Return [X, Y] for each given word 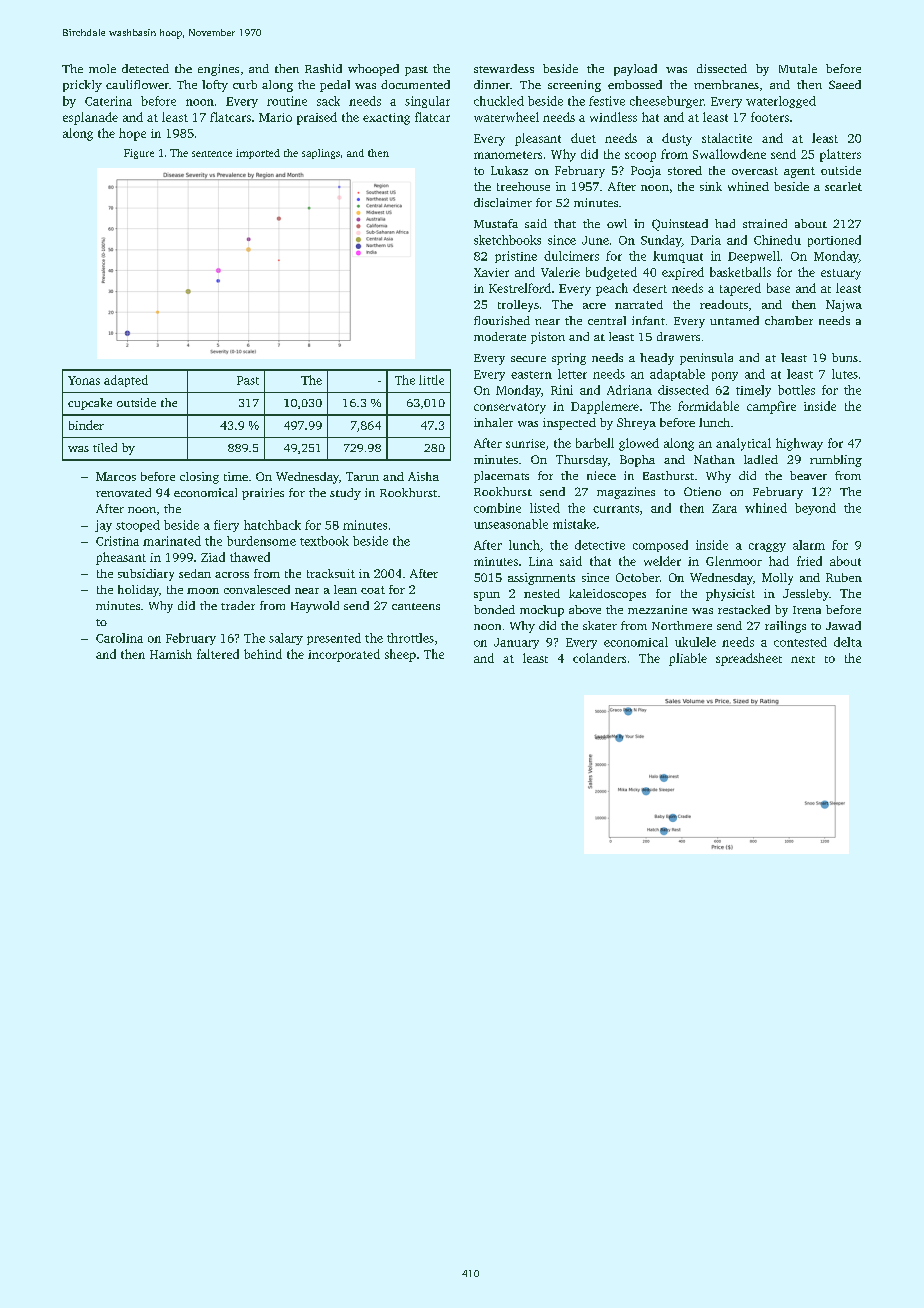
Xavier [491, 272]
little [431, 380]
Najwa [844, 306]
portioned [834, 241]
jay [103, 526]
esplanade [90, 118]
